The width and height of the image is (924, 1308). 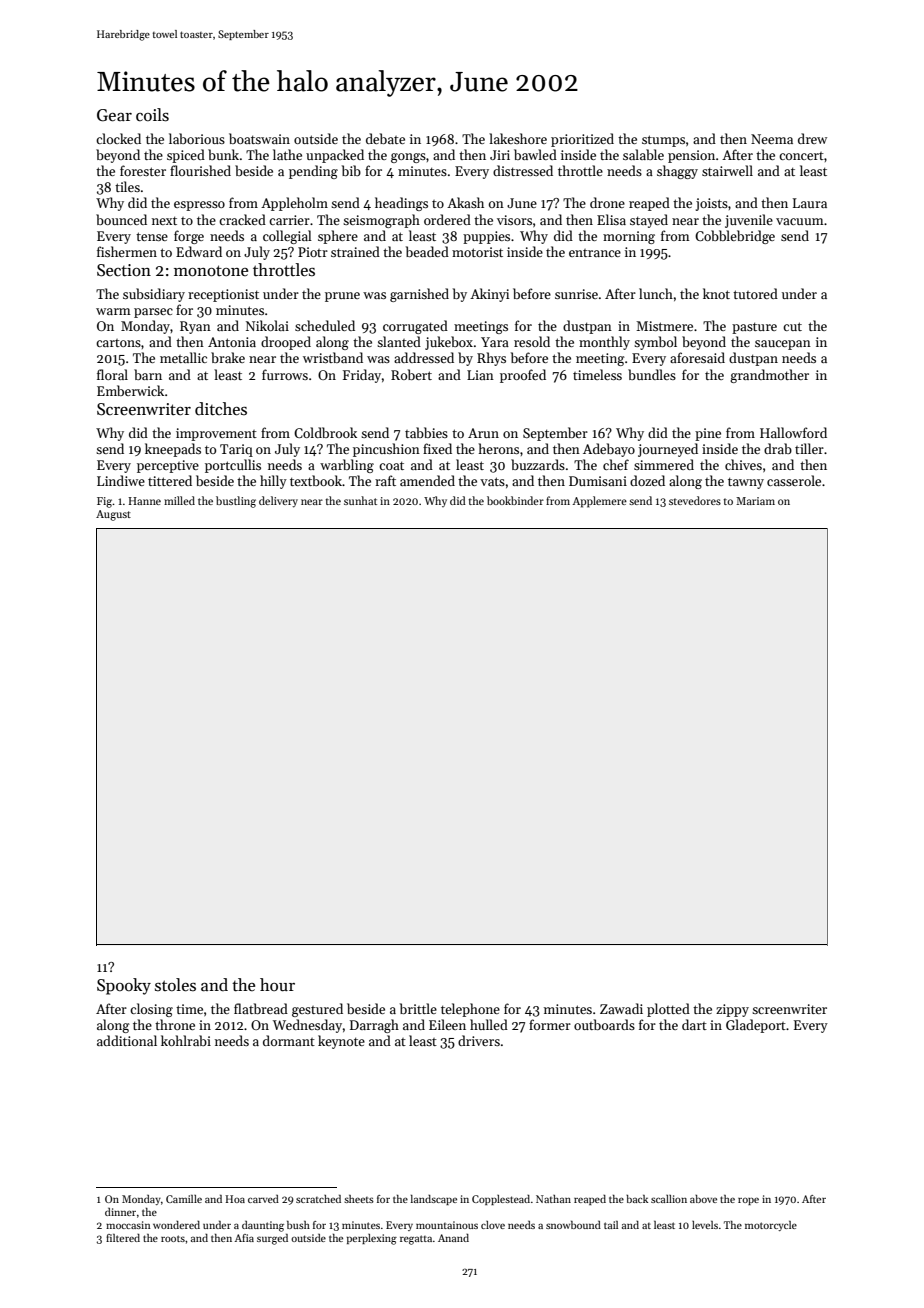 What do you see at coordinates (416, 1240) in the image?
I see `regatta` at bounding box center [416, 1240].
